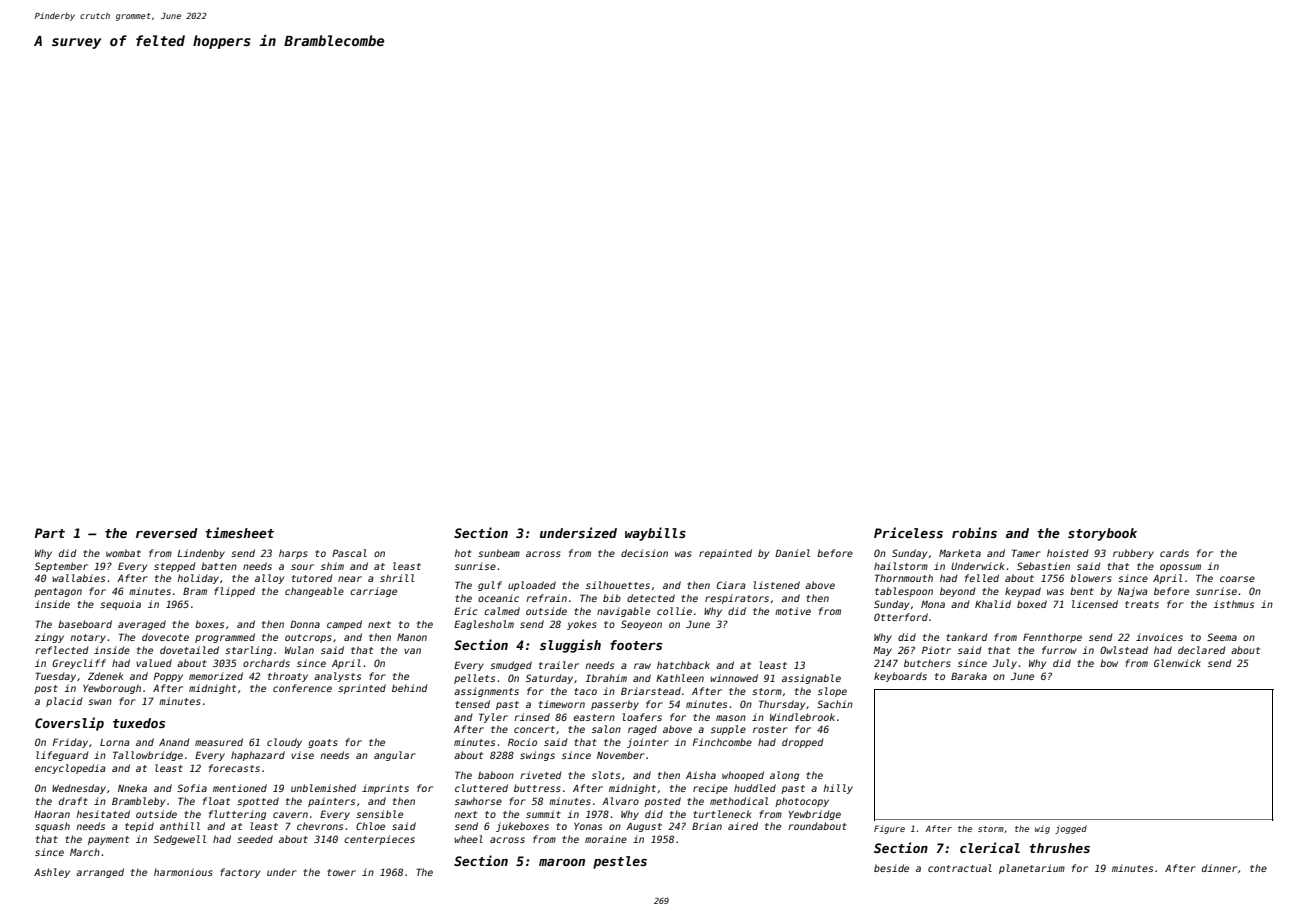  What do you see at coordinates (78, 578) in the screenshot?
I see `wallabies` at bounding box center [78, 578].
